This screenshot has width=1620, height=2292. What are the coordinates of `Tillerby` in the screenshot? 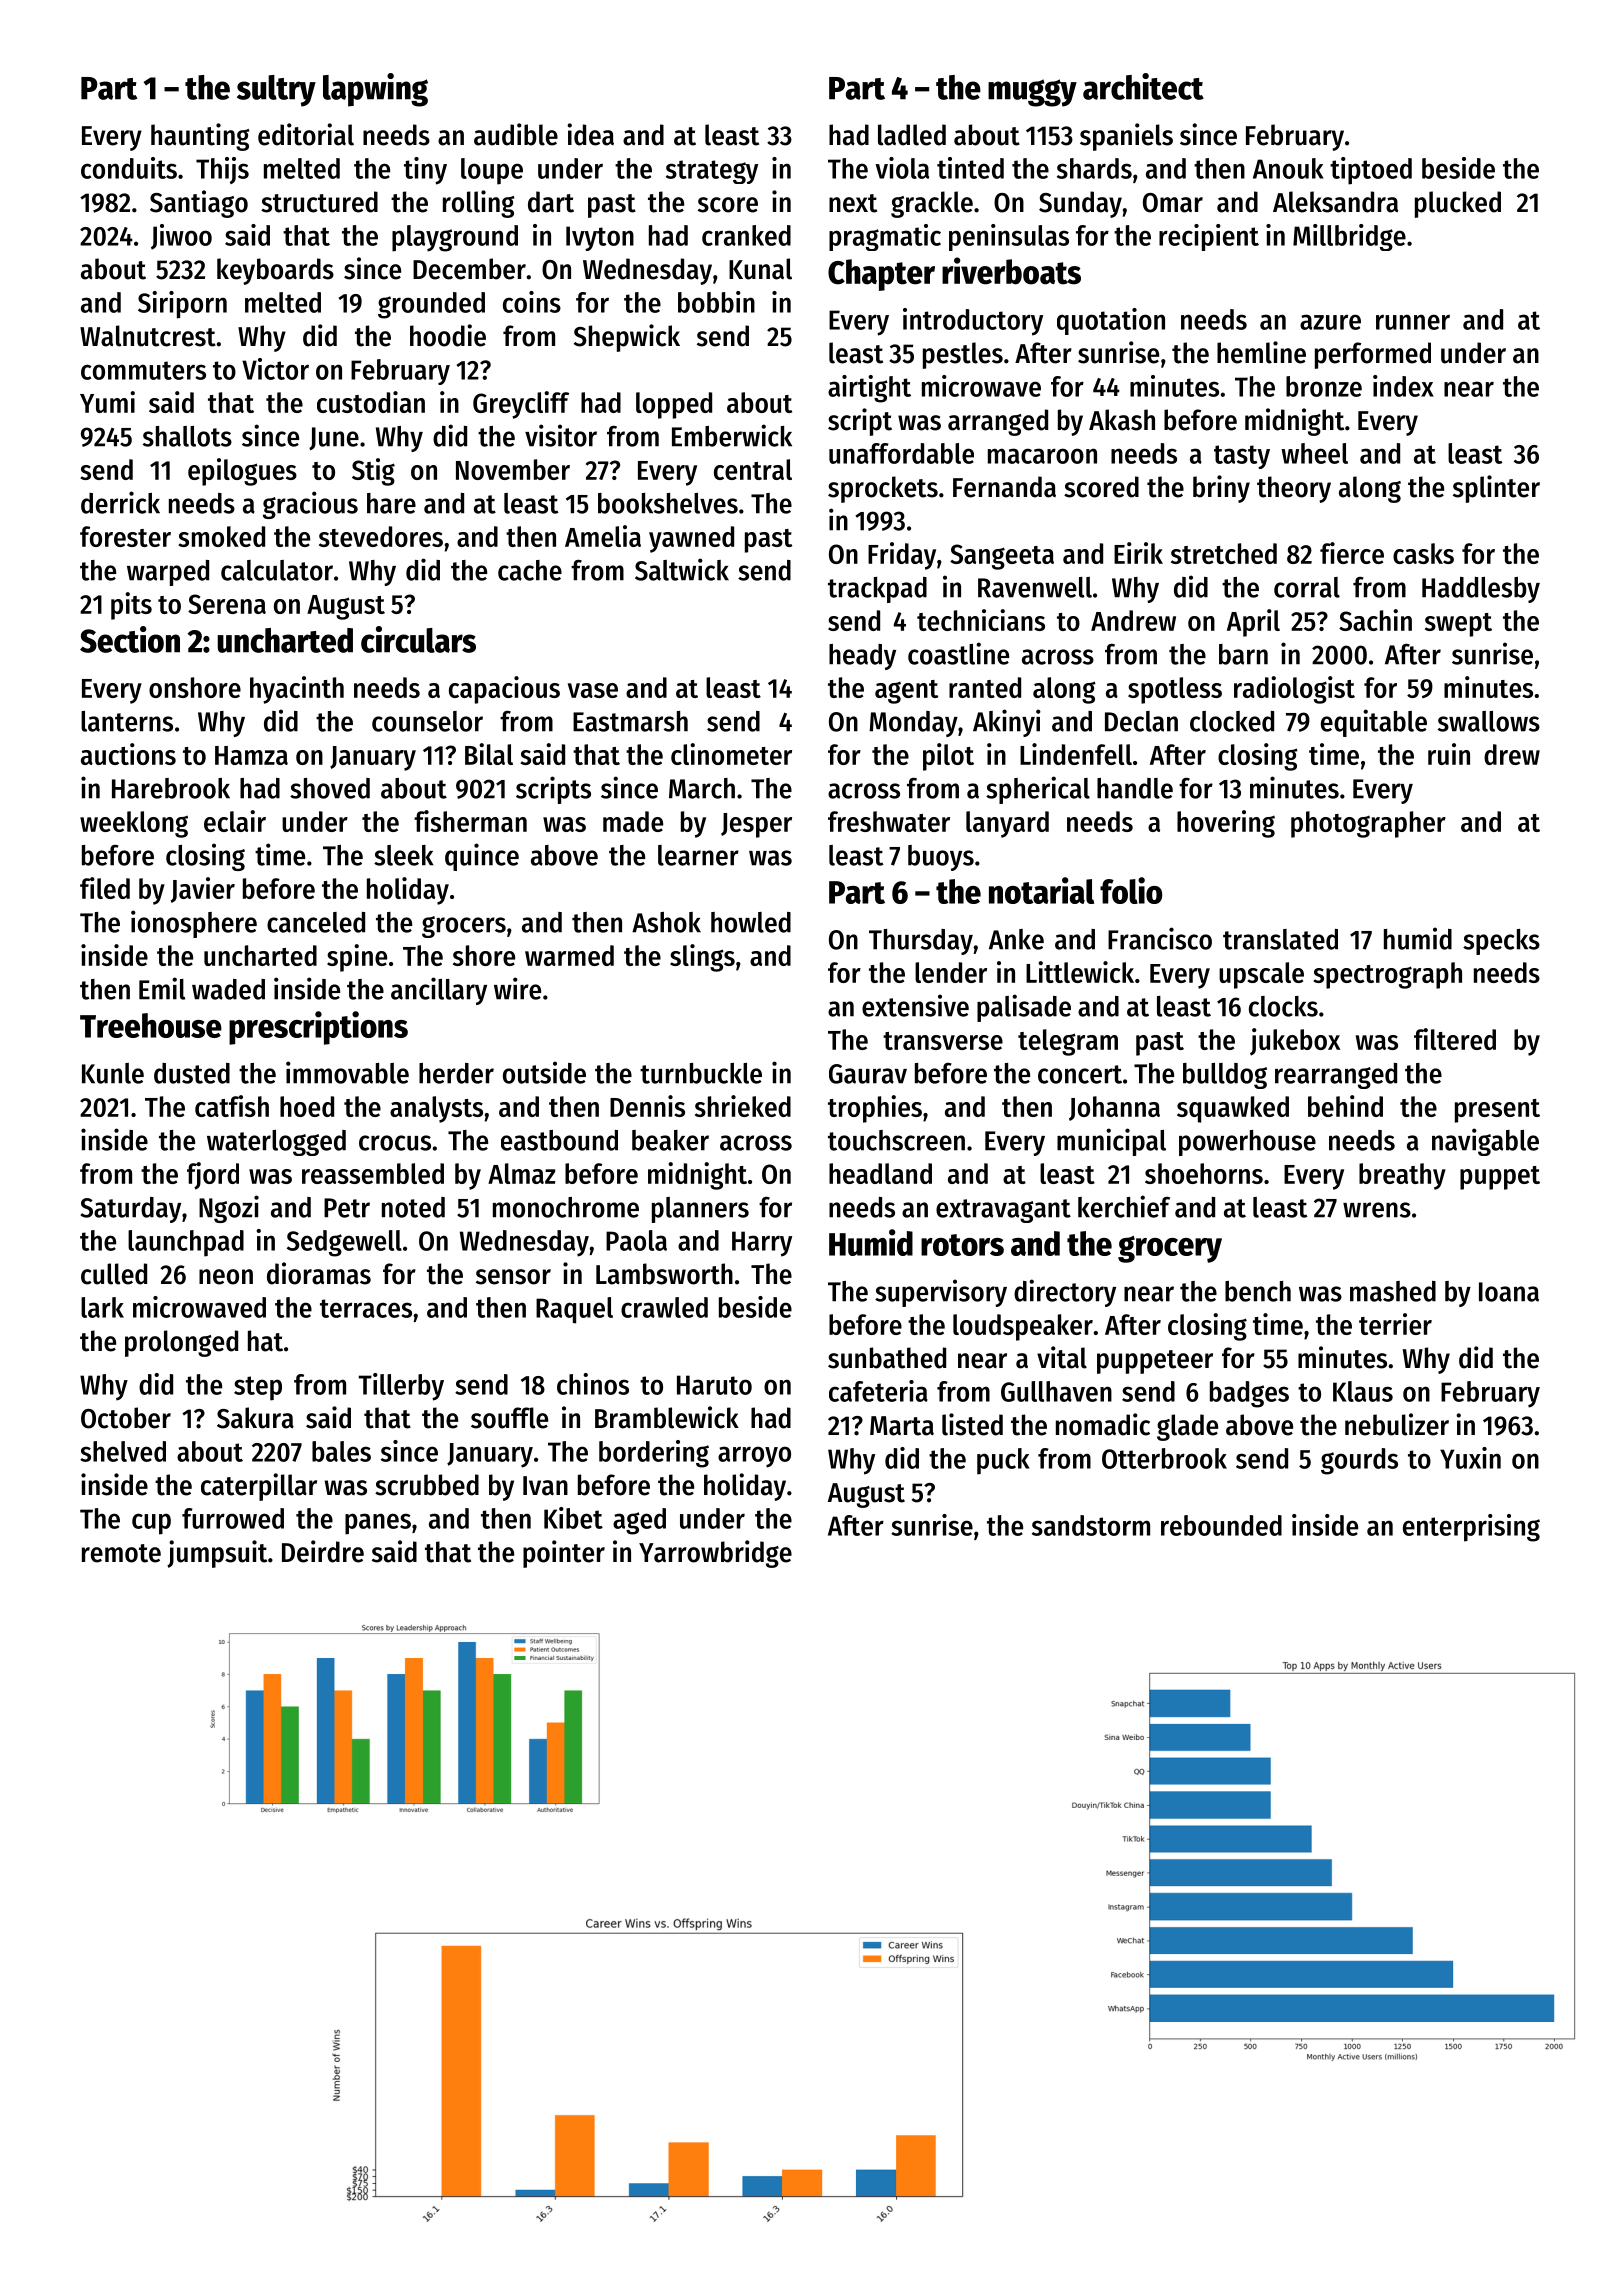 It's located at (401, 1387).
